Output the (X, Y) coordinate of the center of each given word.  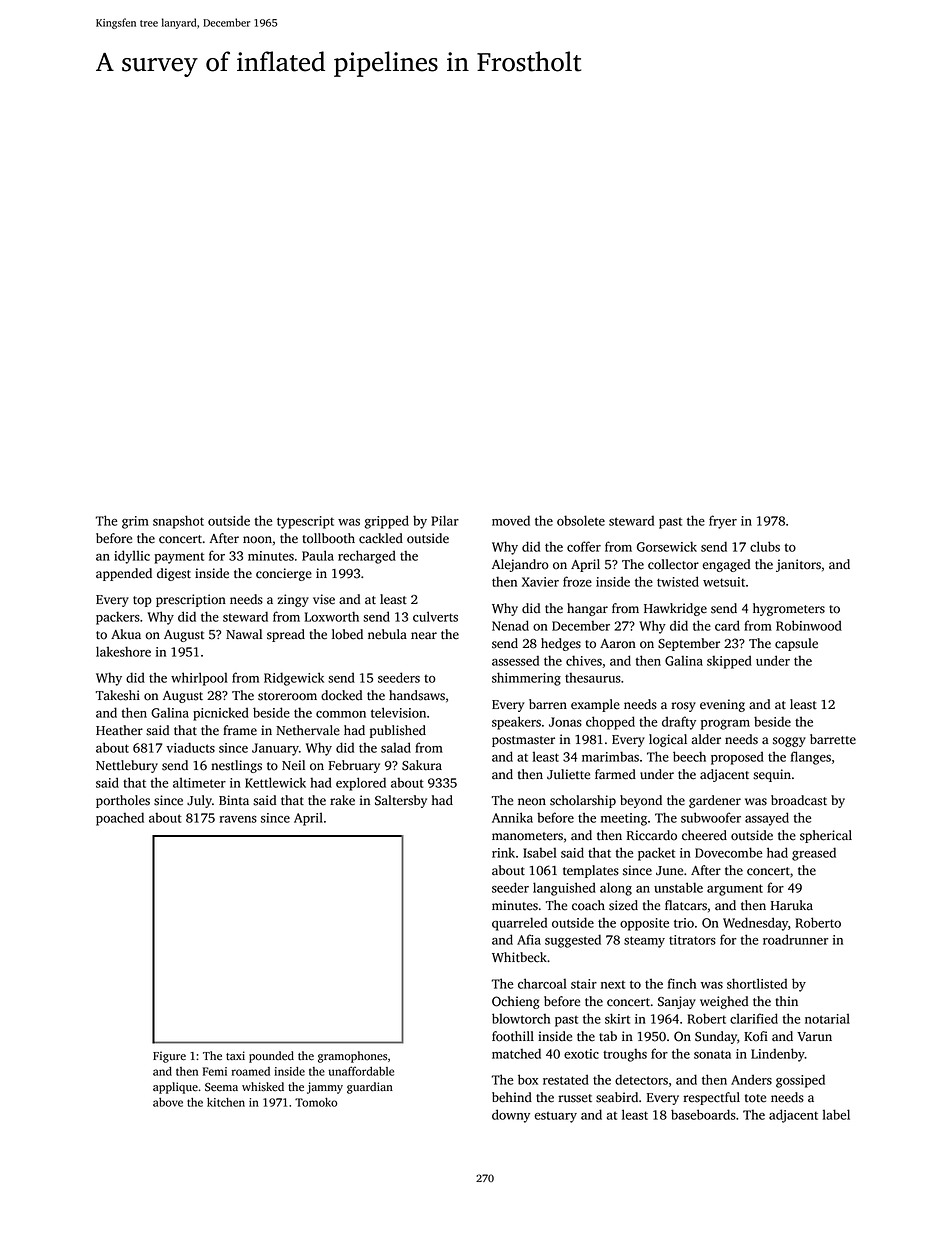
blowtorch (521, 1018)
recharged (367, 557)
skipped (729, 662)
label (836, 1114)
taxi (235, 1055)
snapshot (178, 522)
